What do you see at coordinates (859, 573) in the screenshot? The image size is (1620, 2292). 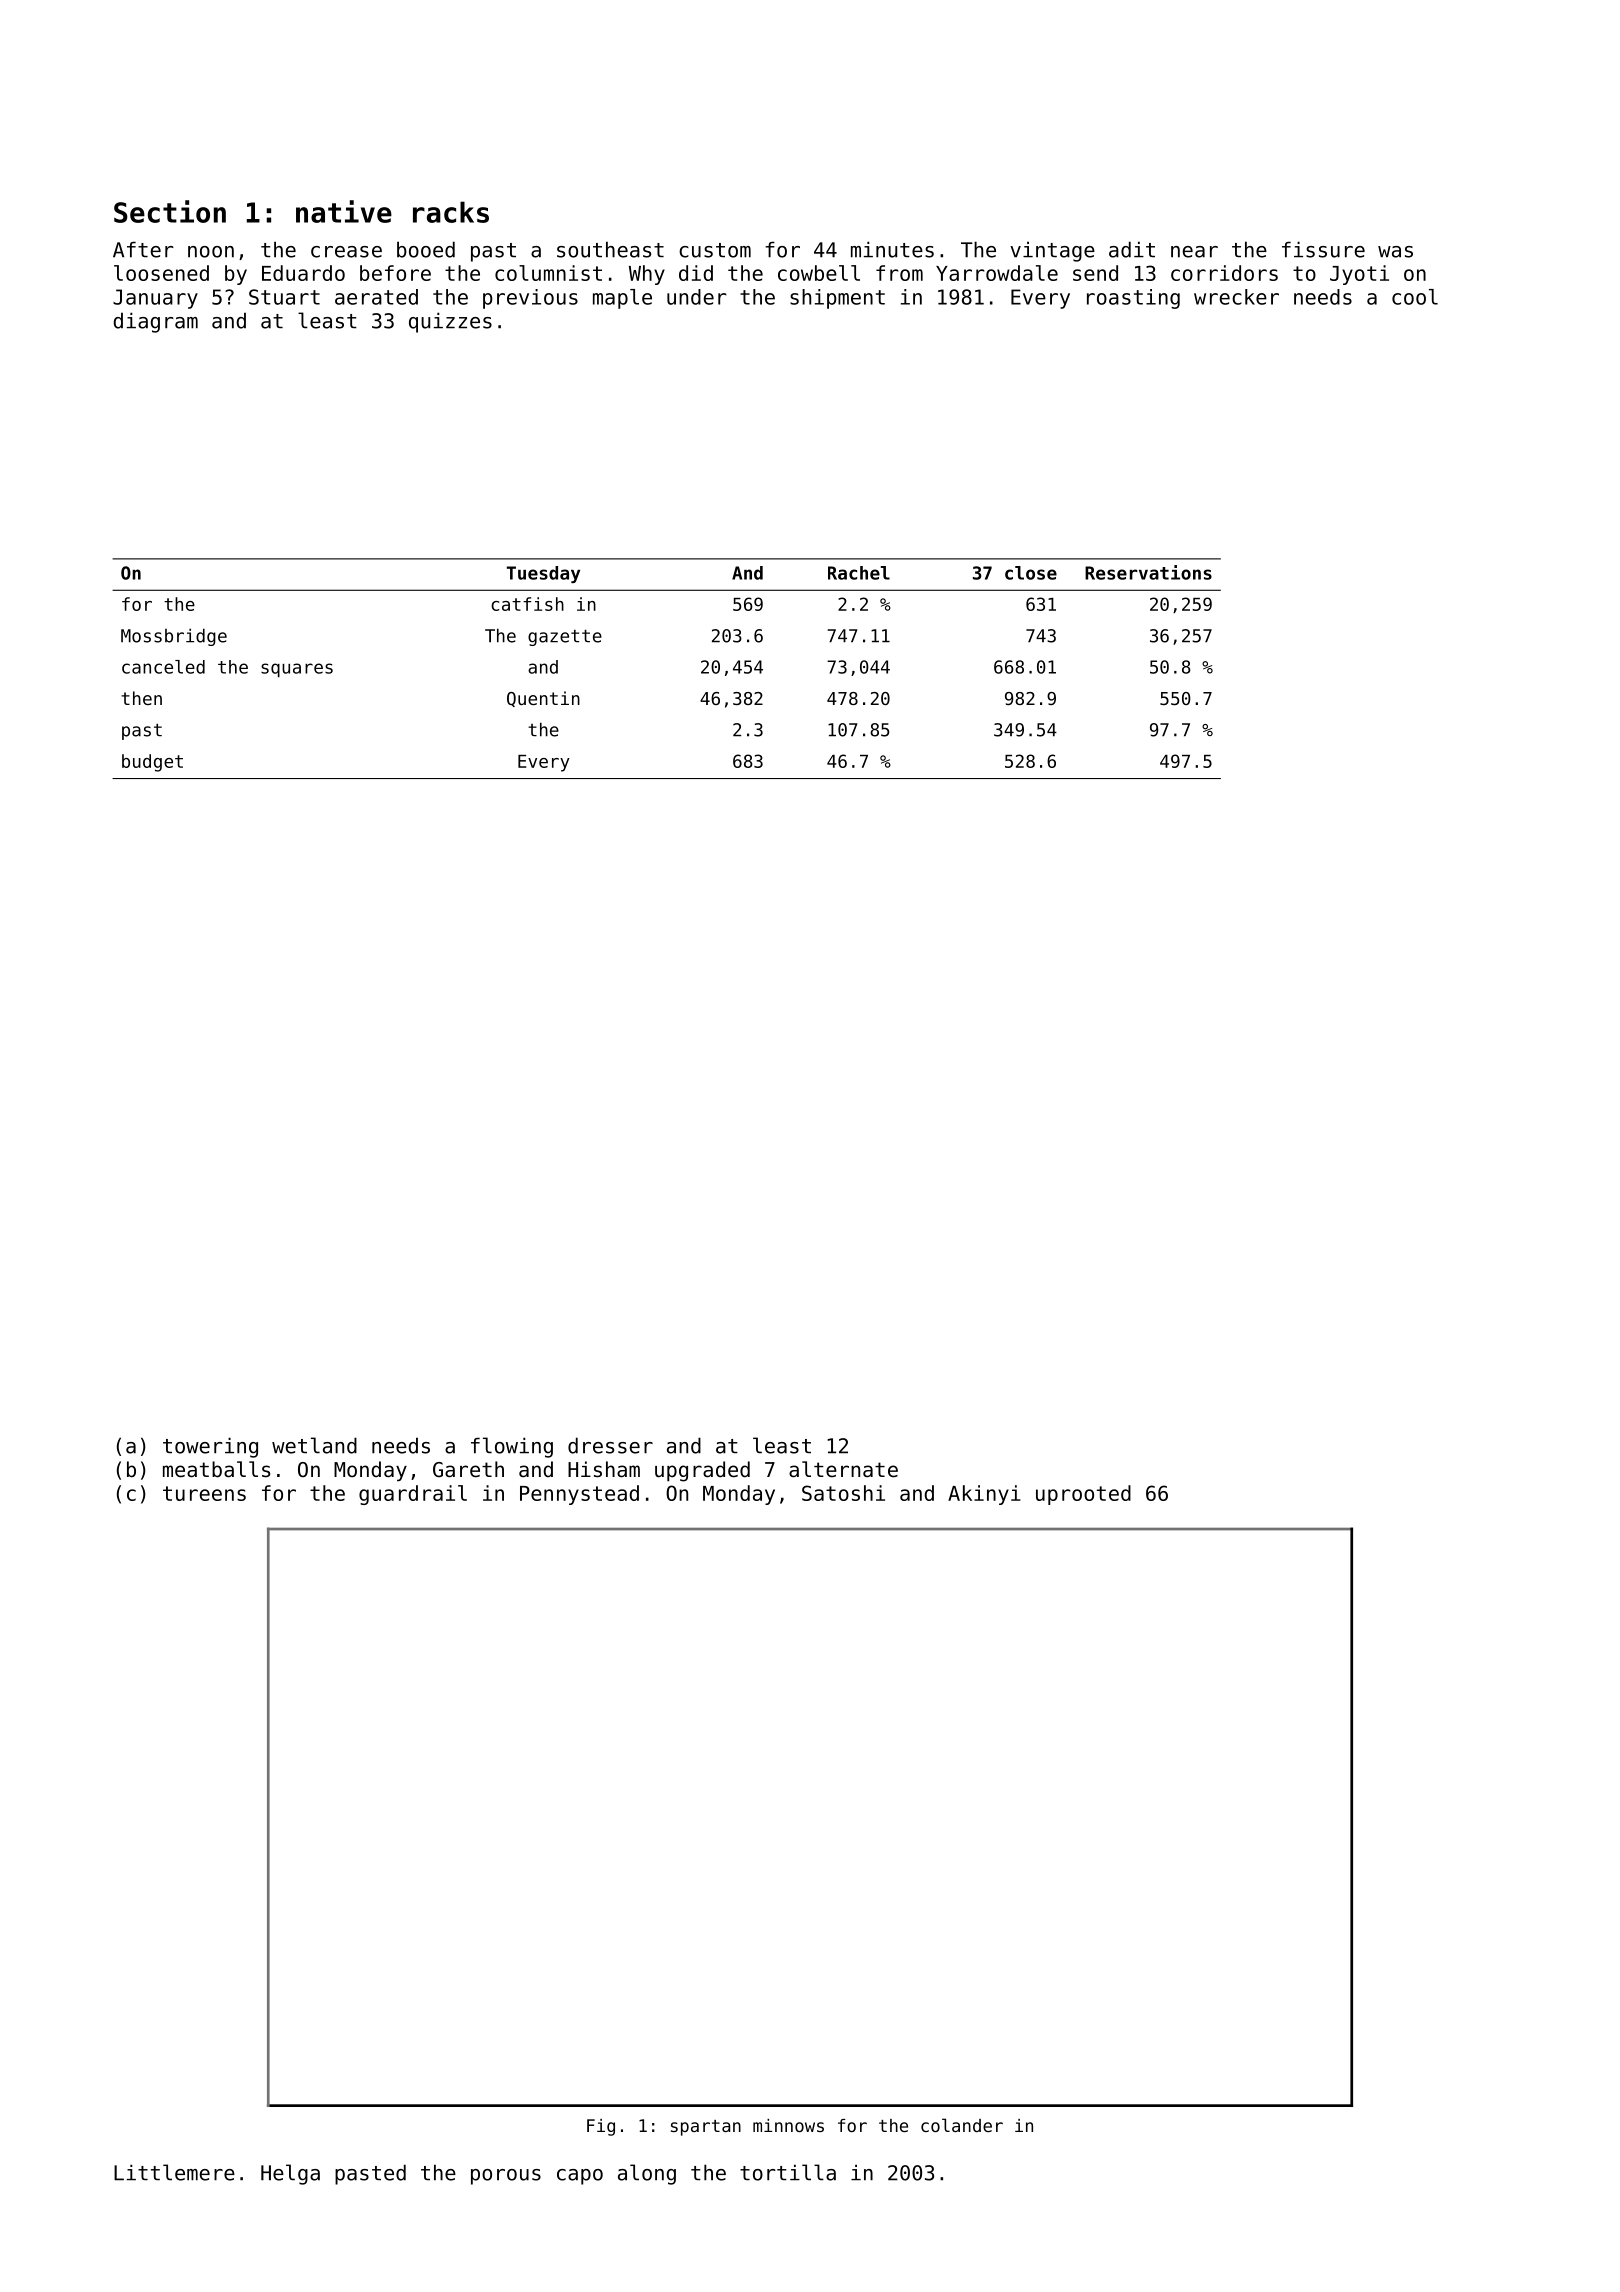 I see `Rachel` at bounding box center [859, 573].
